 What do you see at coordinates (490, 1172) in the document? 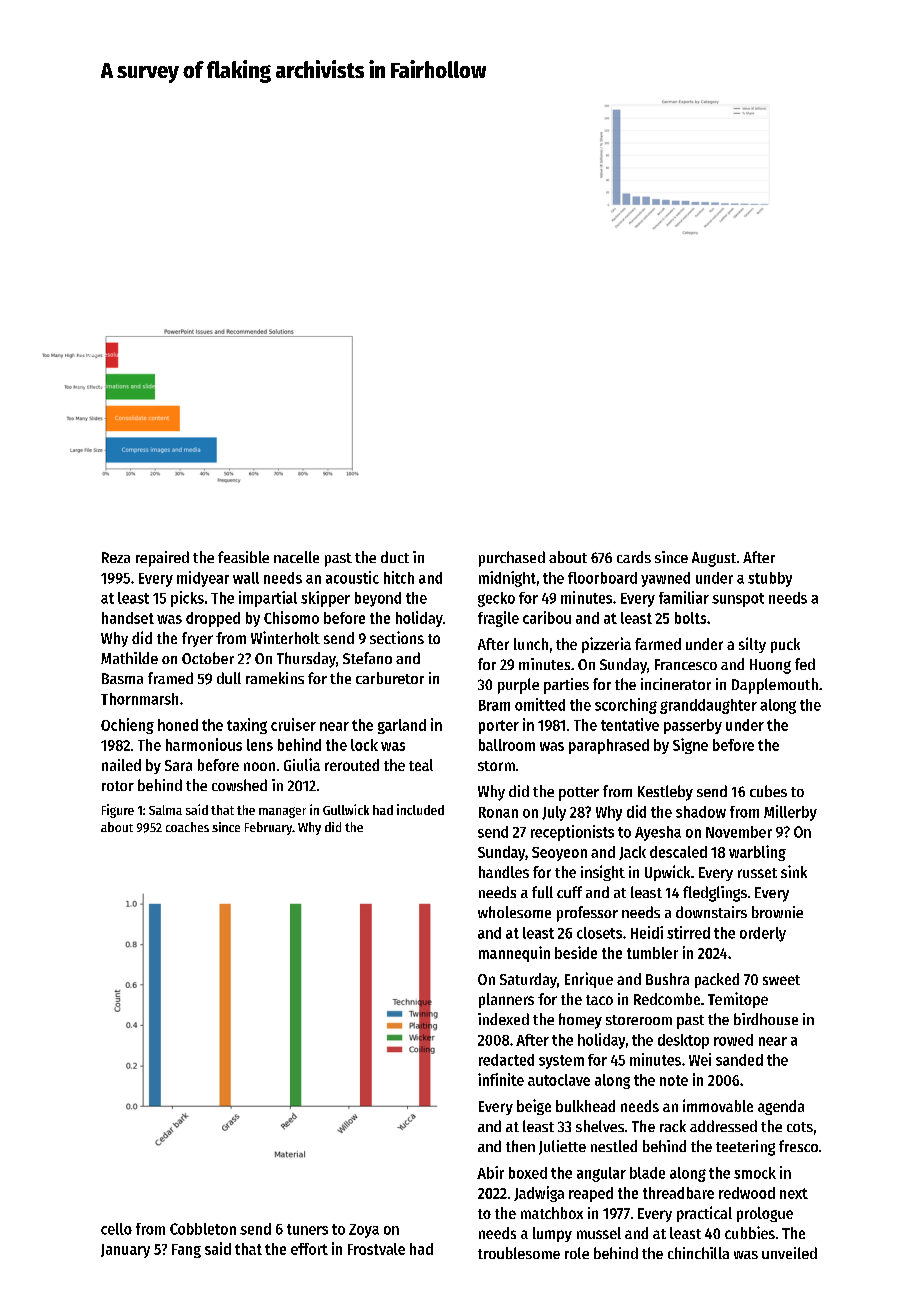
I see `Abir` at bounding box center [490, 1172].
